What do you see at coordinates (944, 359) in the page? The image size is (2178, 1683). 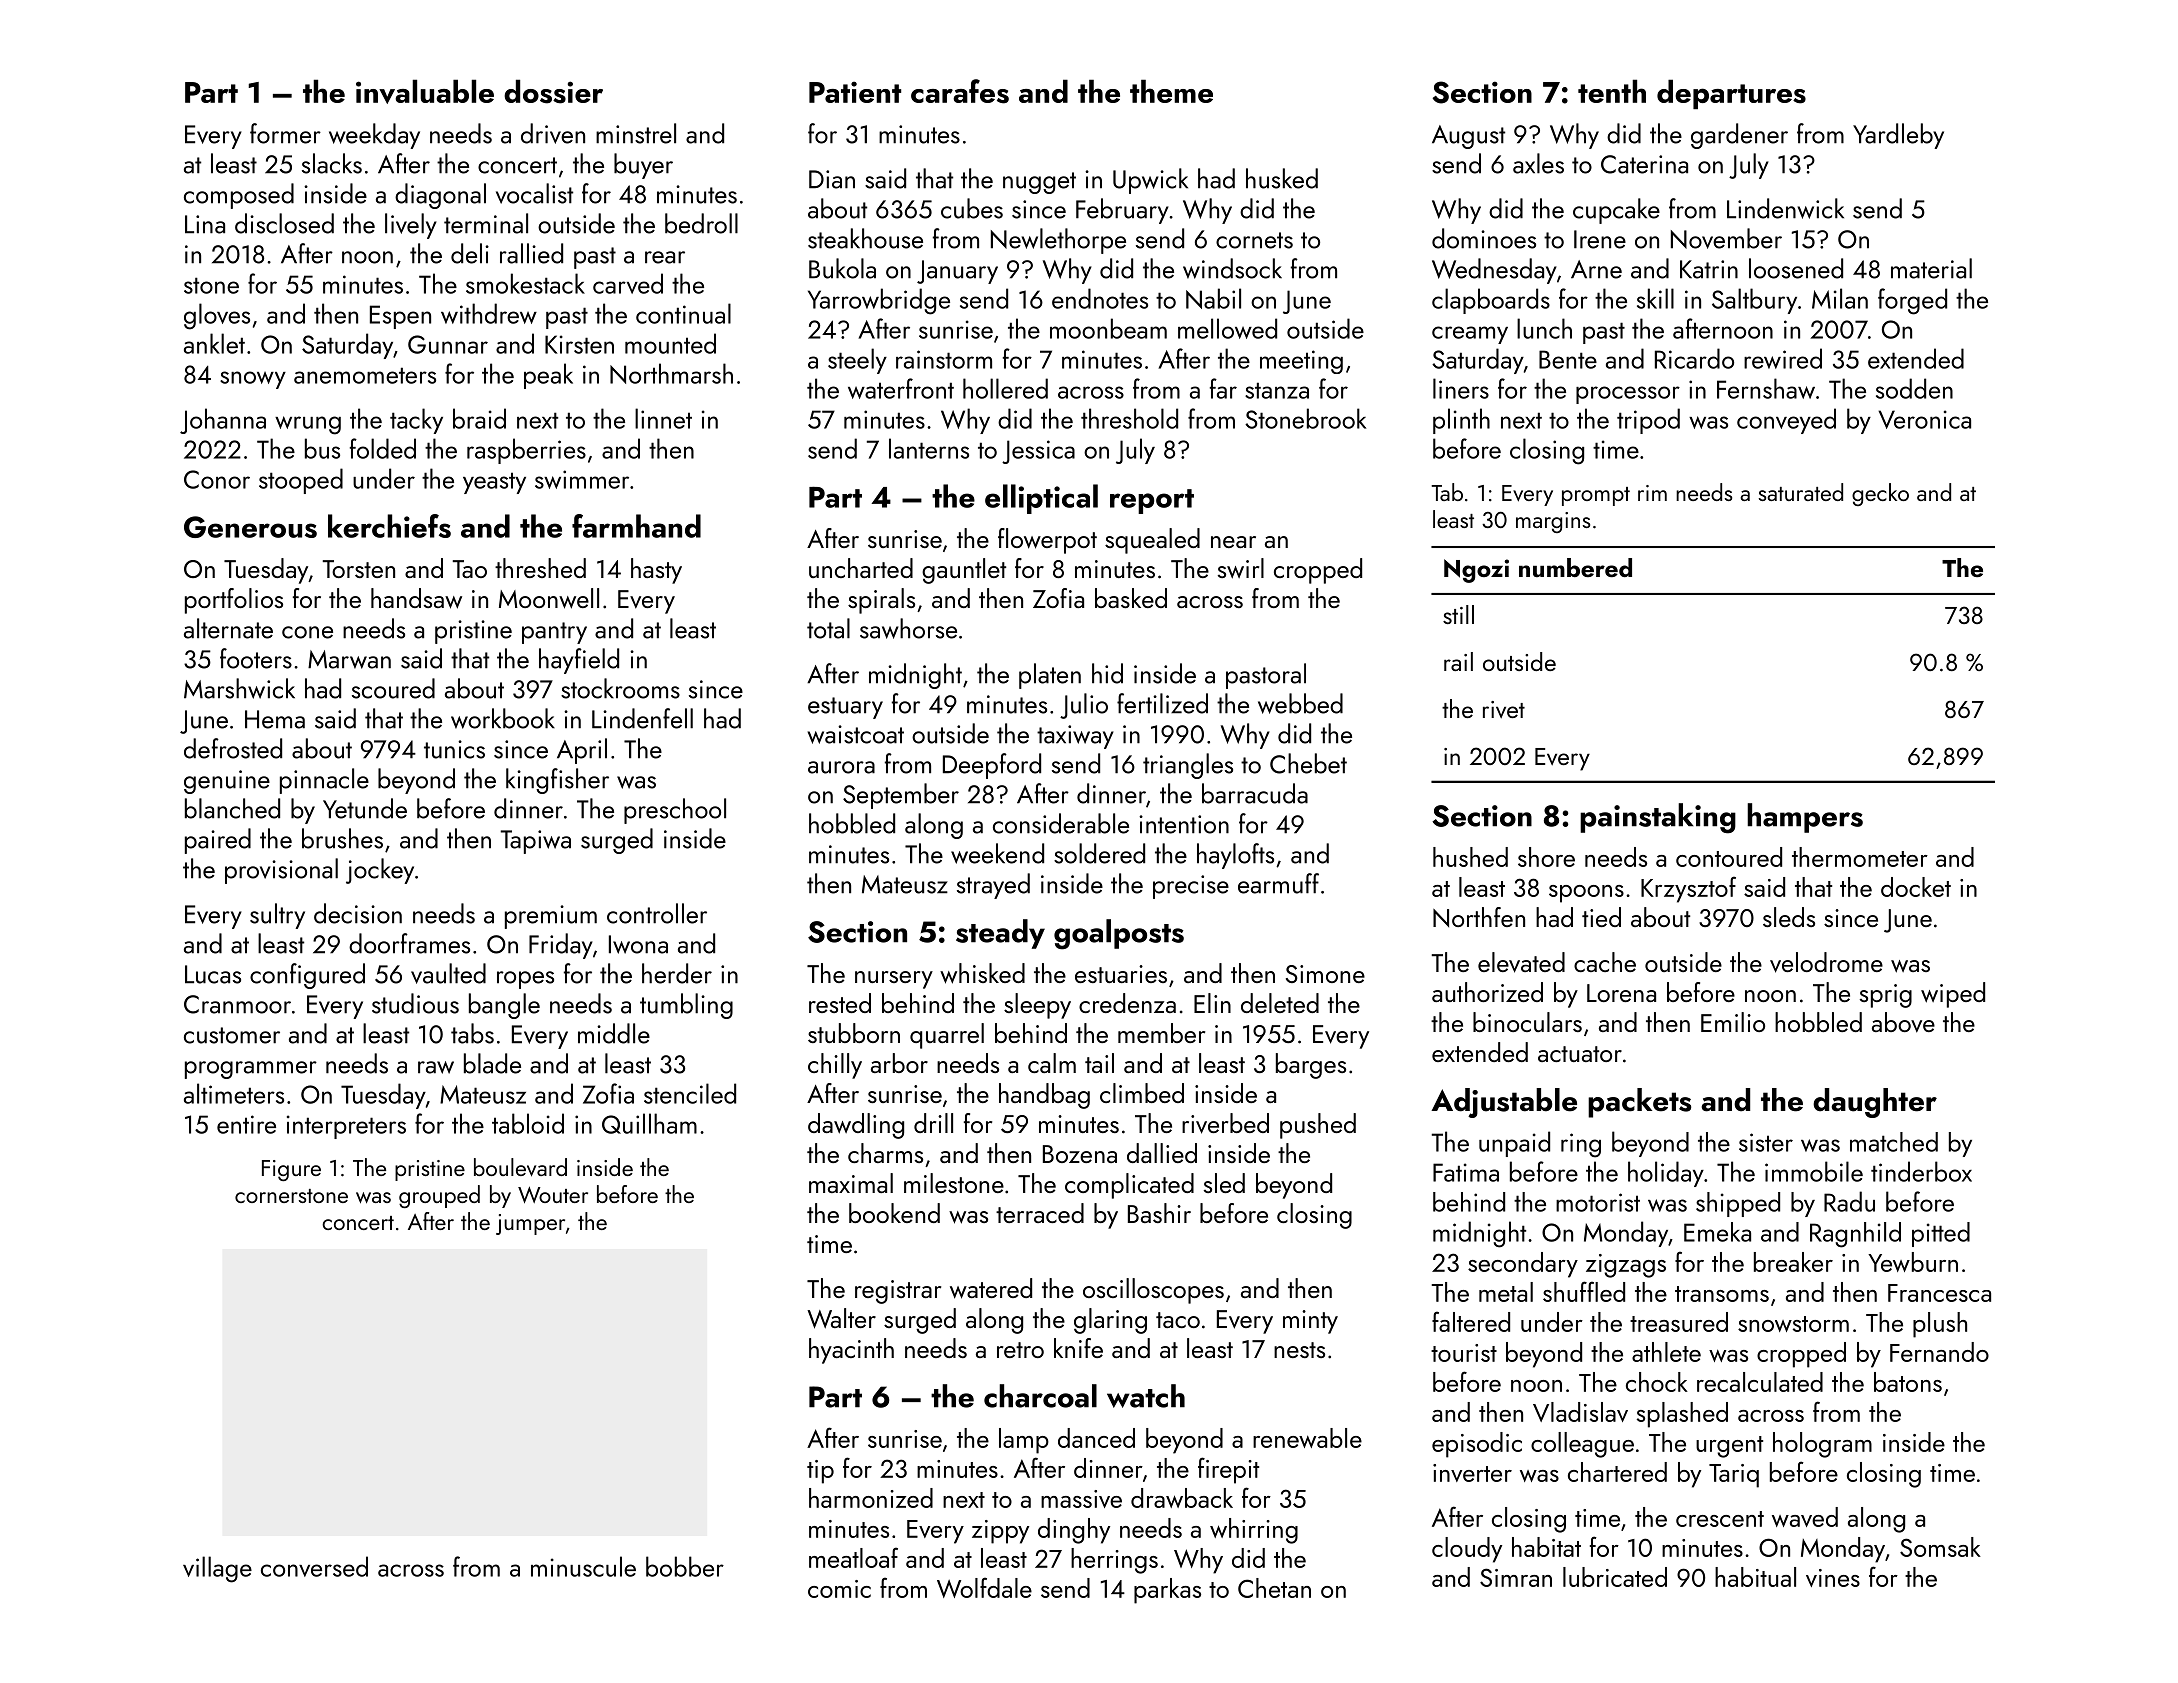 I see `rainstorm` at bounding box center [944, 359].
